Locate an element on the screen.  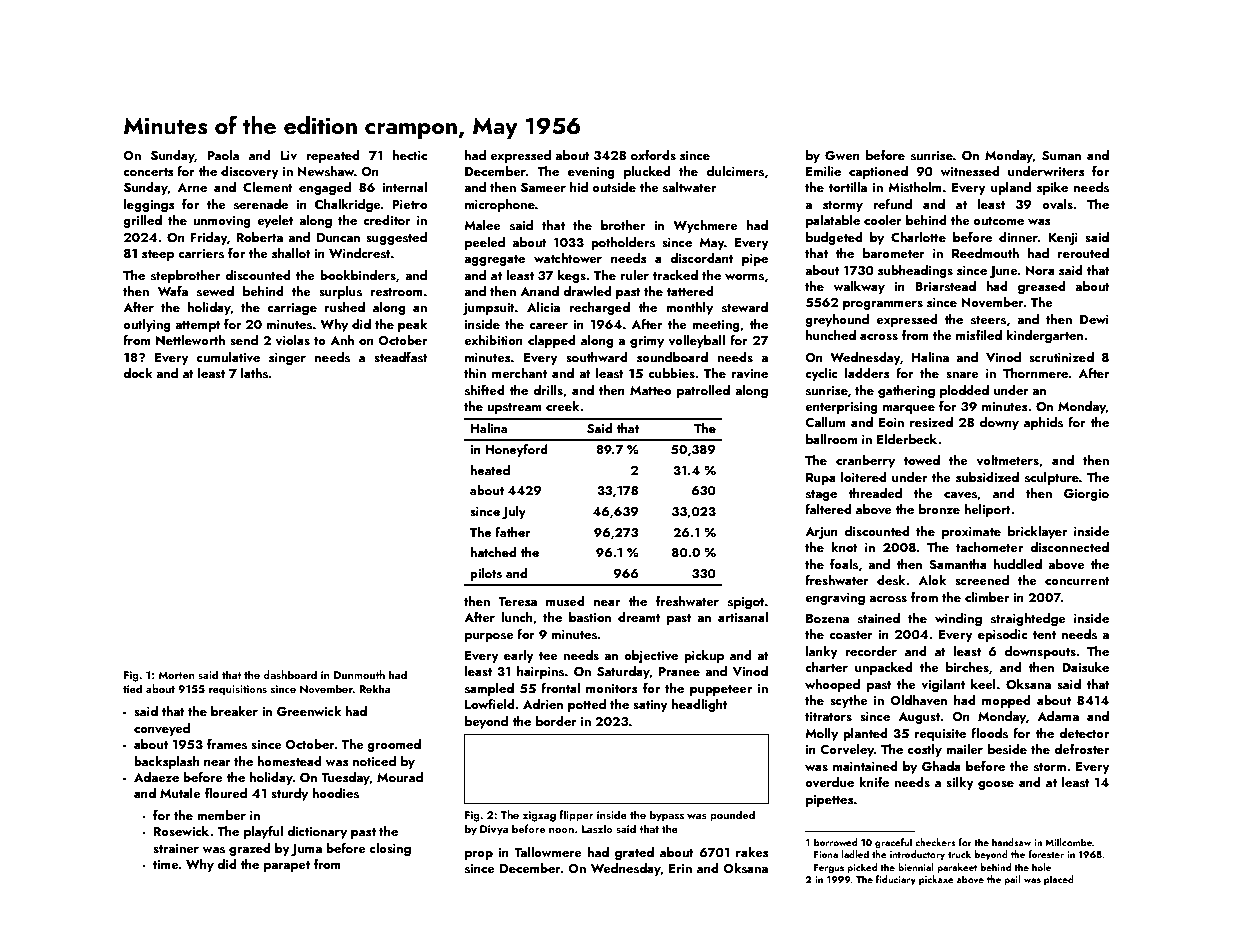
Friday is located at coordinates (209, 238).
